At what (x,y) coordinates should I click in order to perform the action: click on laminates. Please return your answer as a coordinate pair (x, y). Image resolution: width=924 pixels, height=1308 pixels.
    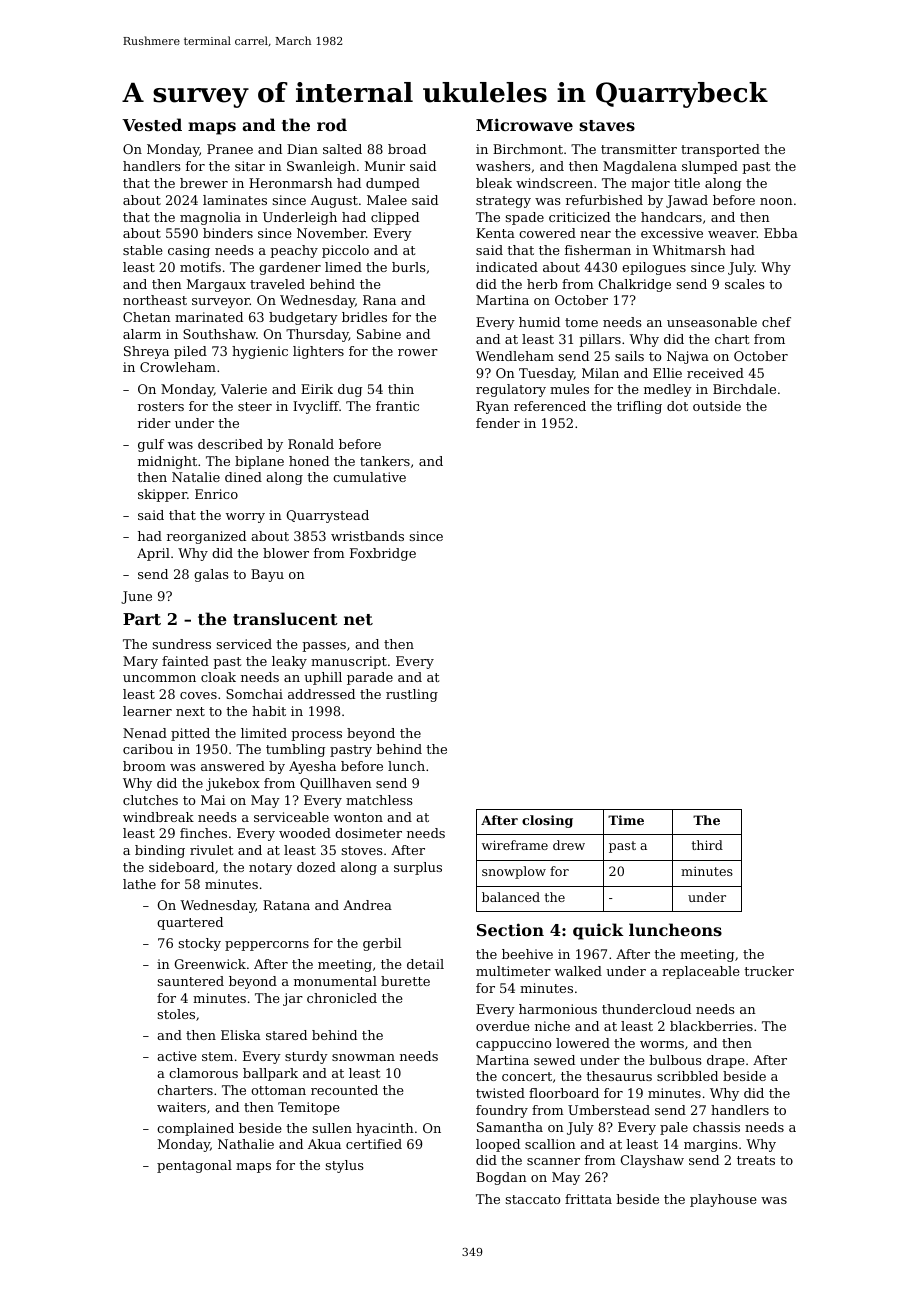
    Looking at the image, I should click on (235, 200).
